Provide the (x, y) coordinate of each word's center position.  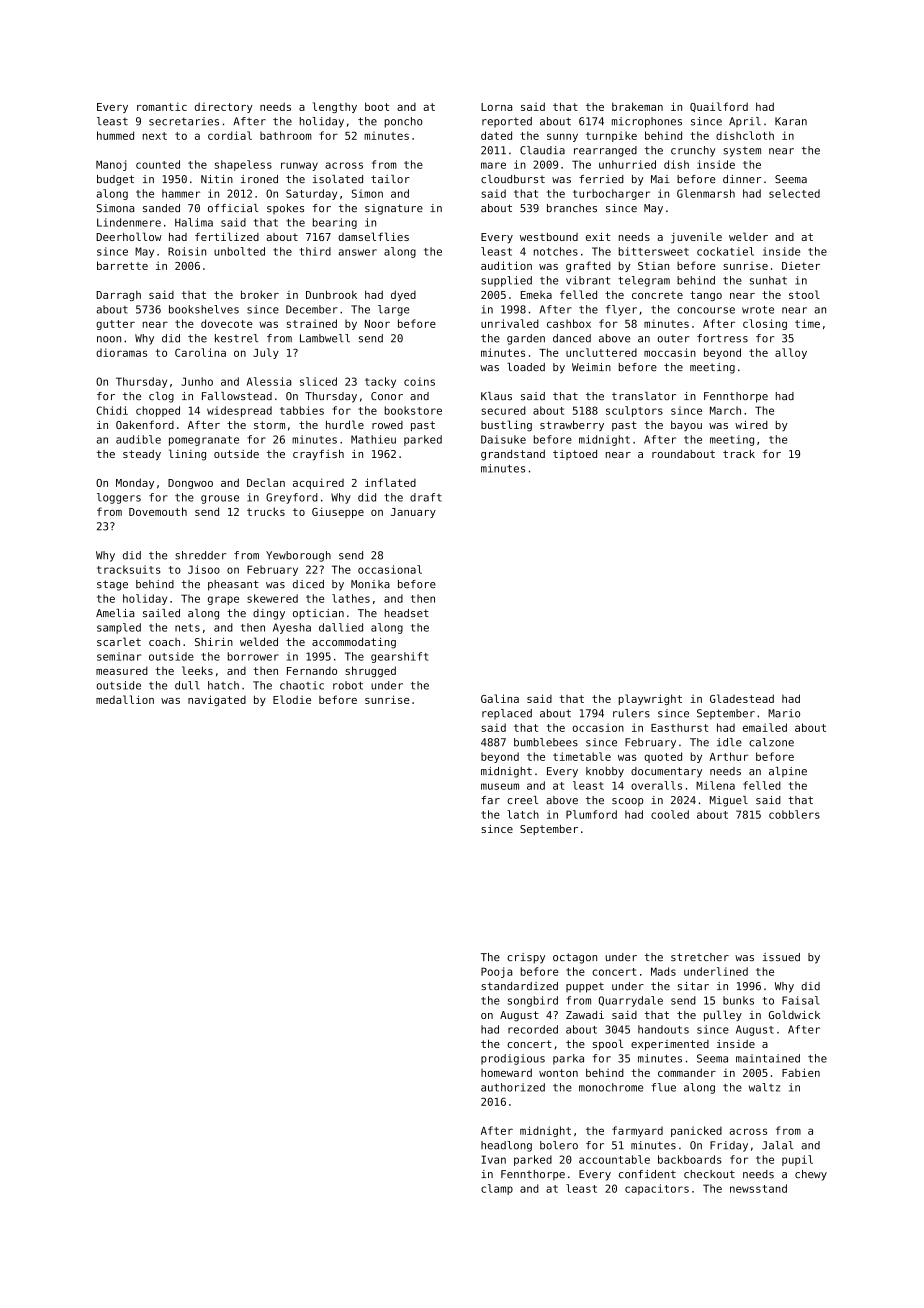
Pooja (496, 972)
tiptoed (575, 455)
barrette (122, 265)
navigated (217, 700)
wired (751, 424)
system (742, 152)
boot (377, 106)
